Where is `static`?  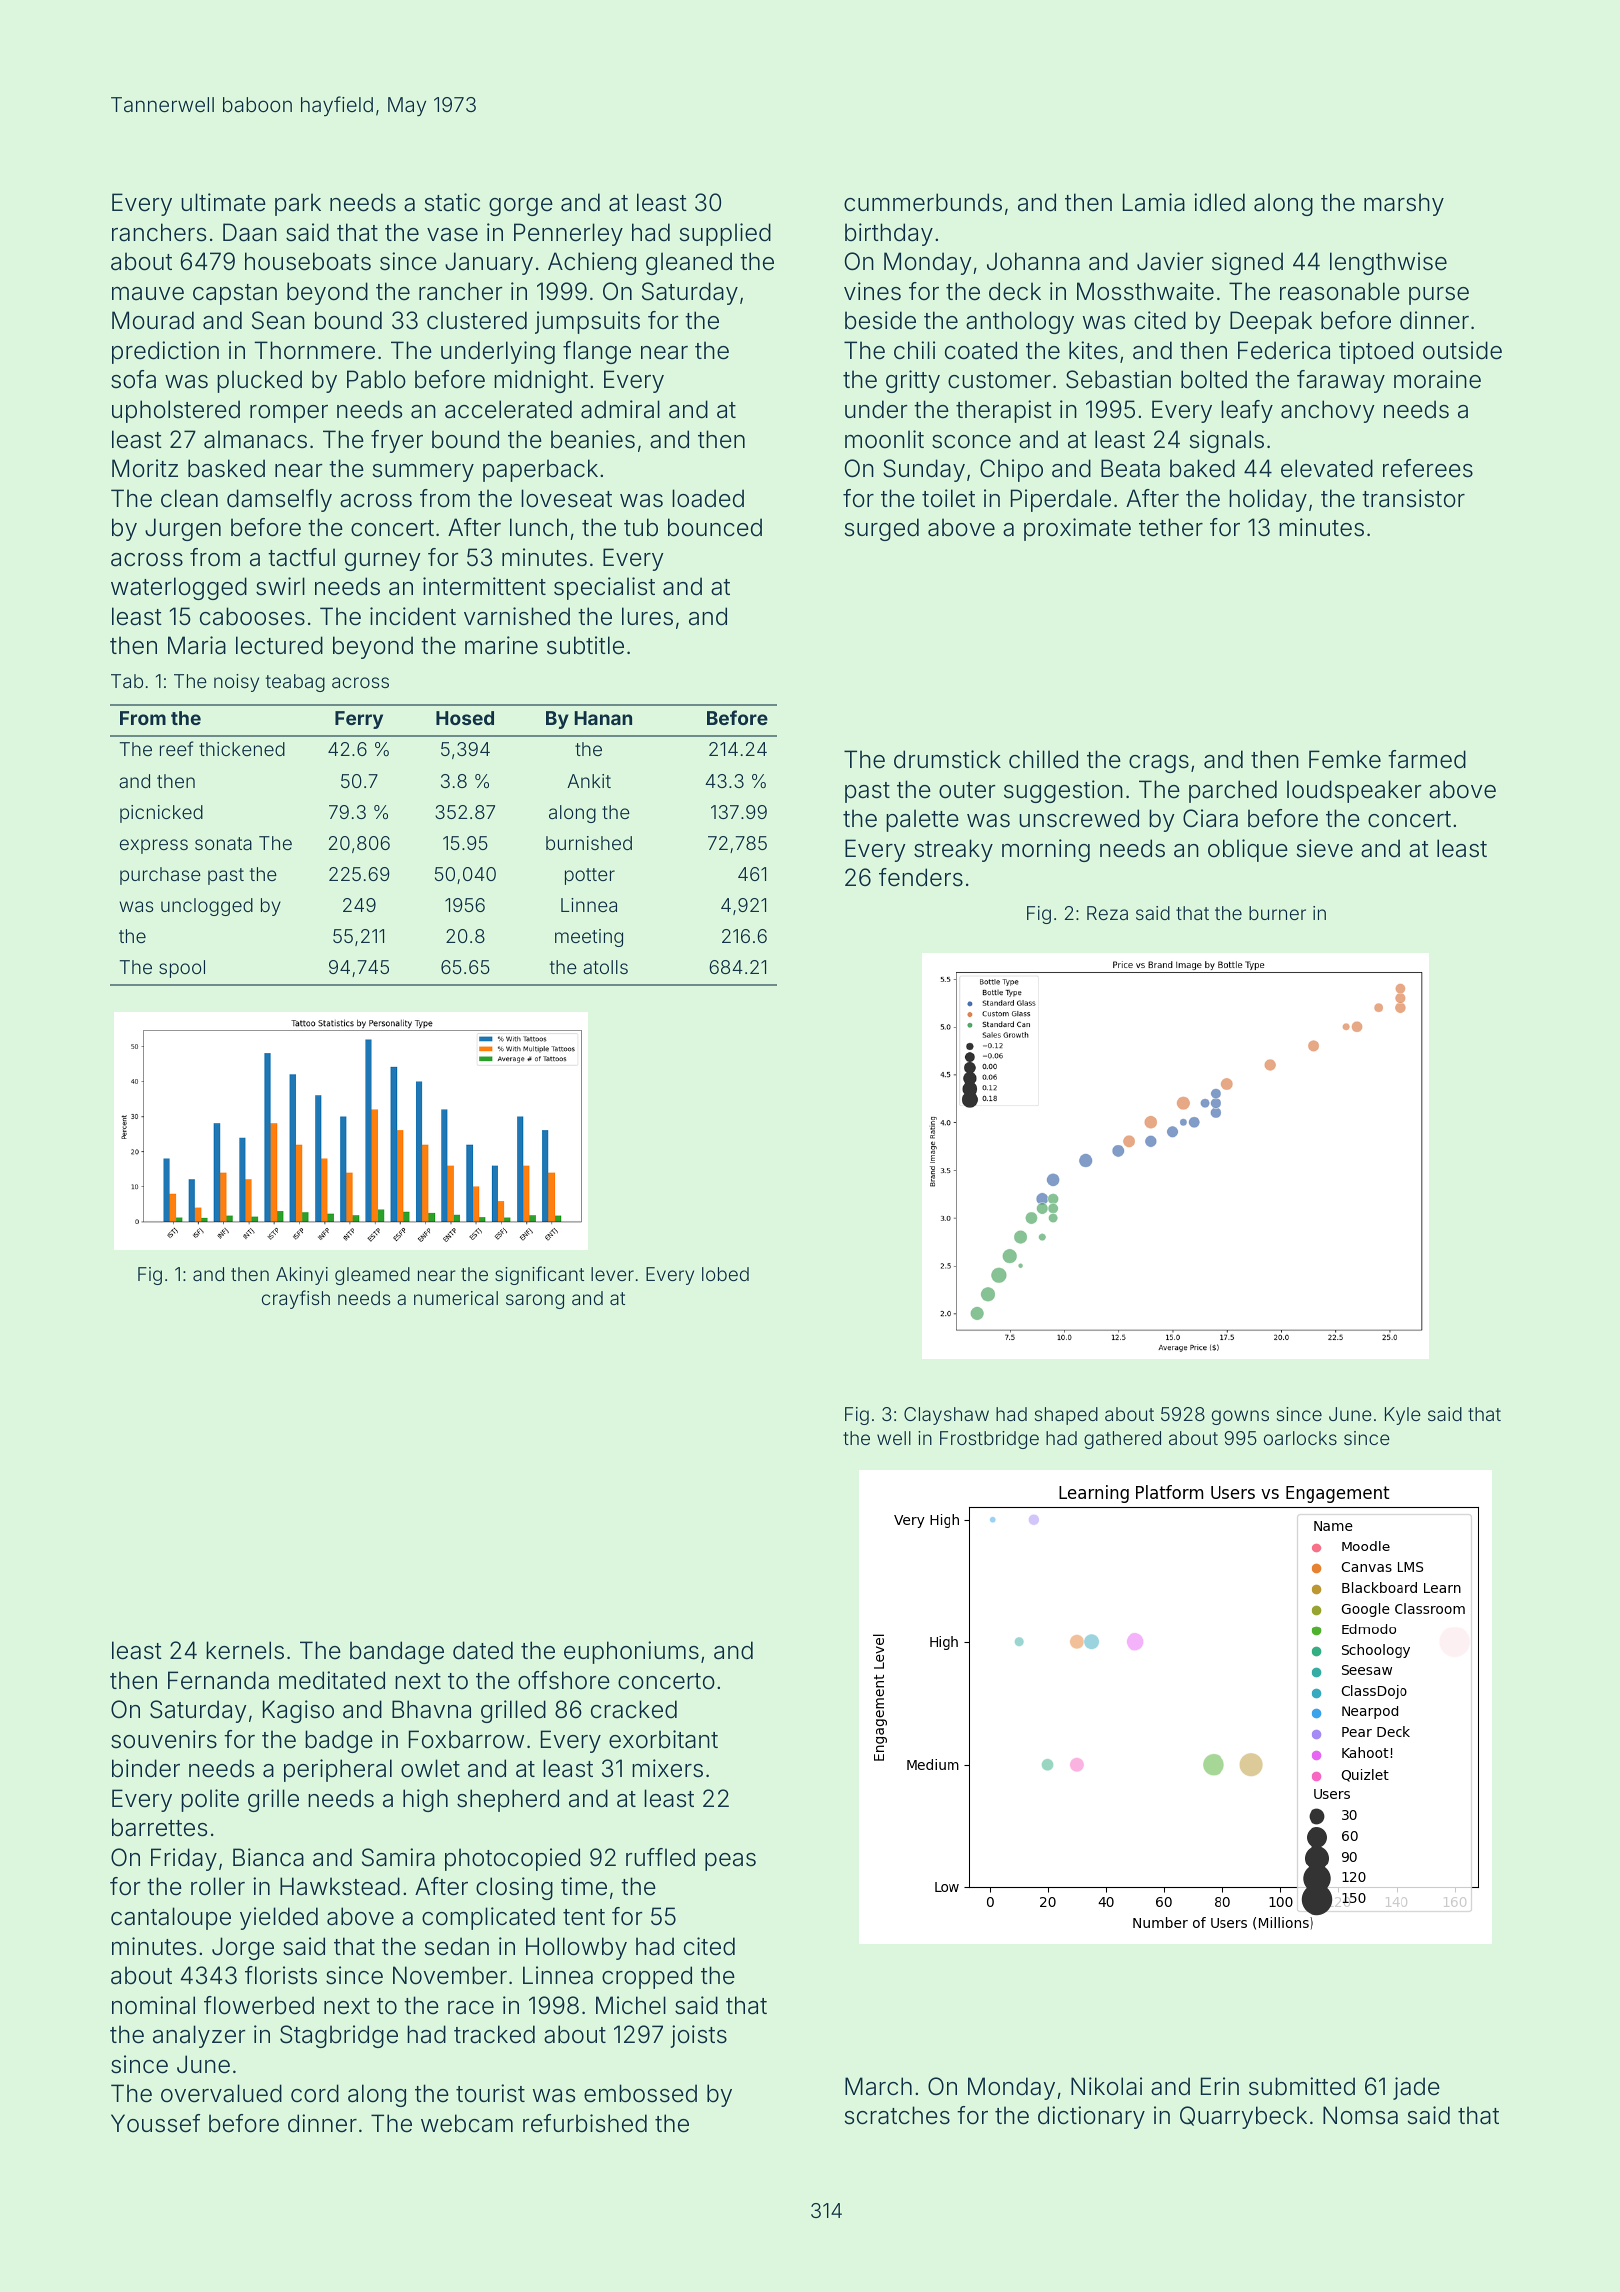 static is located at coordinates (452, 202).
